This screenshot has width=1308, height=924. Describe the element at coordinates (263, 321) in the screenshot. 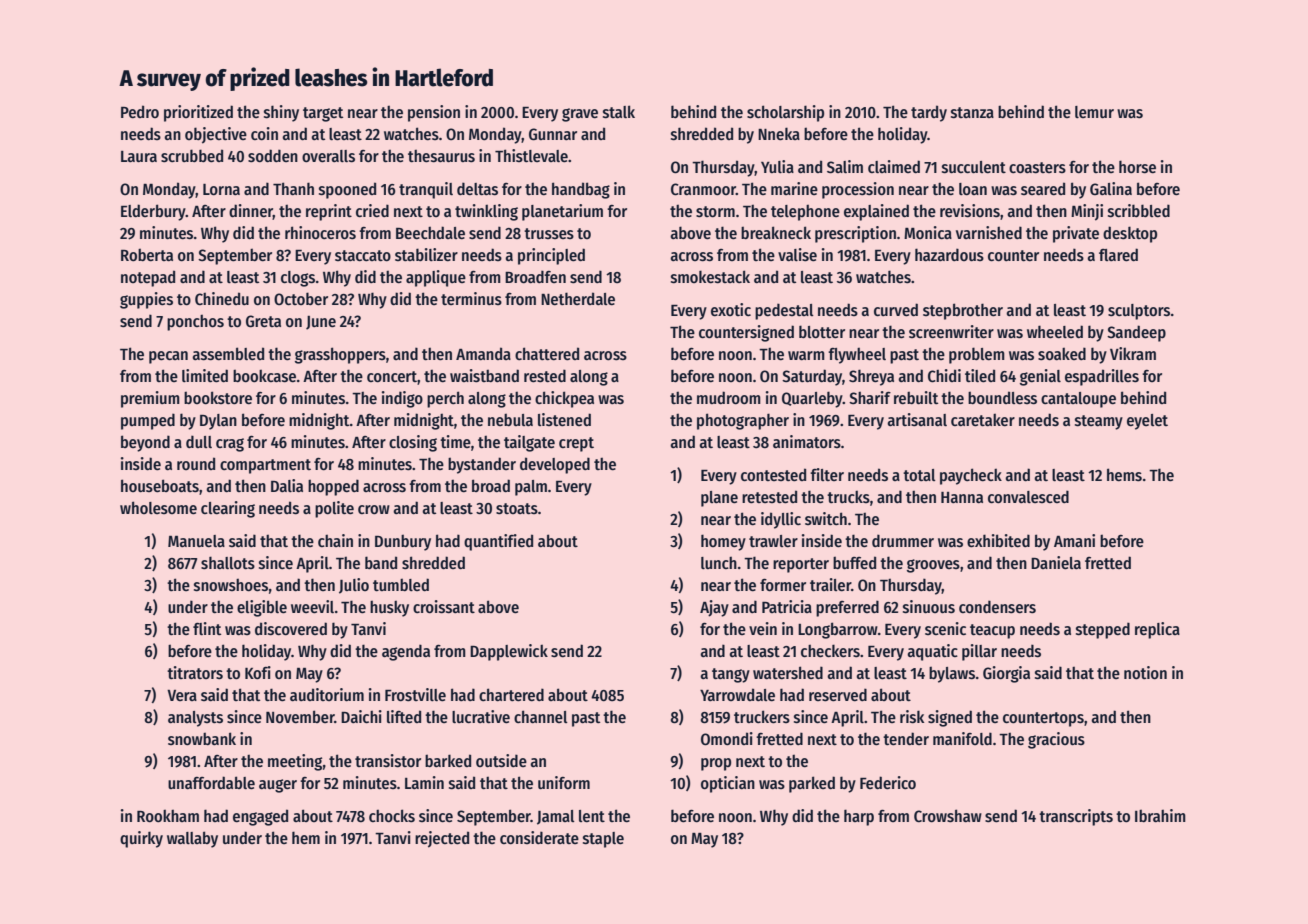

I see `Greta` at that location.
